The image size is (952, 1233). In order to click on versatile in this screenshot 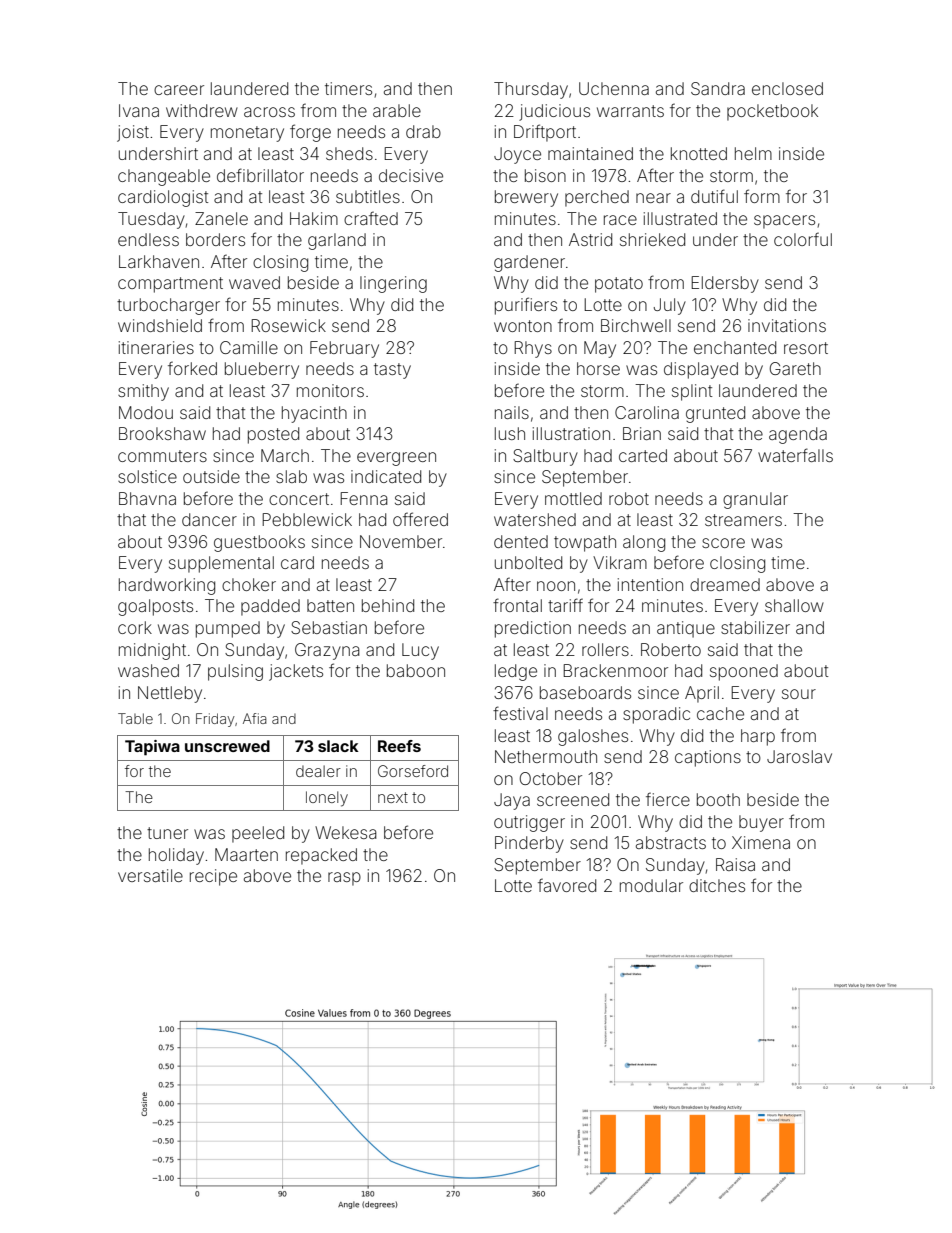, I will do `click(150, 875)`.
